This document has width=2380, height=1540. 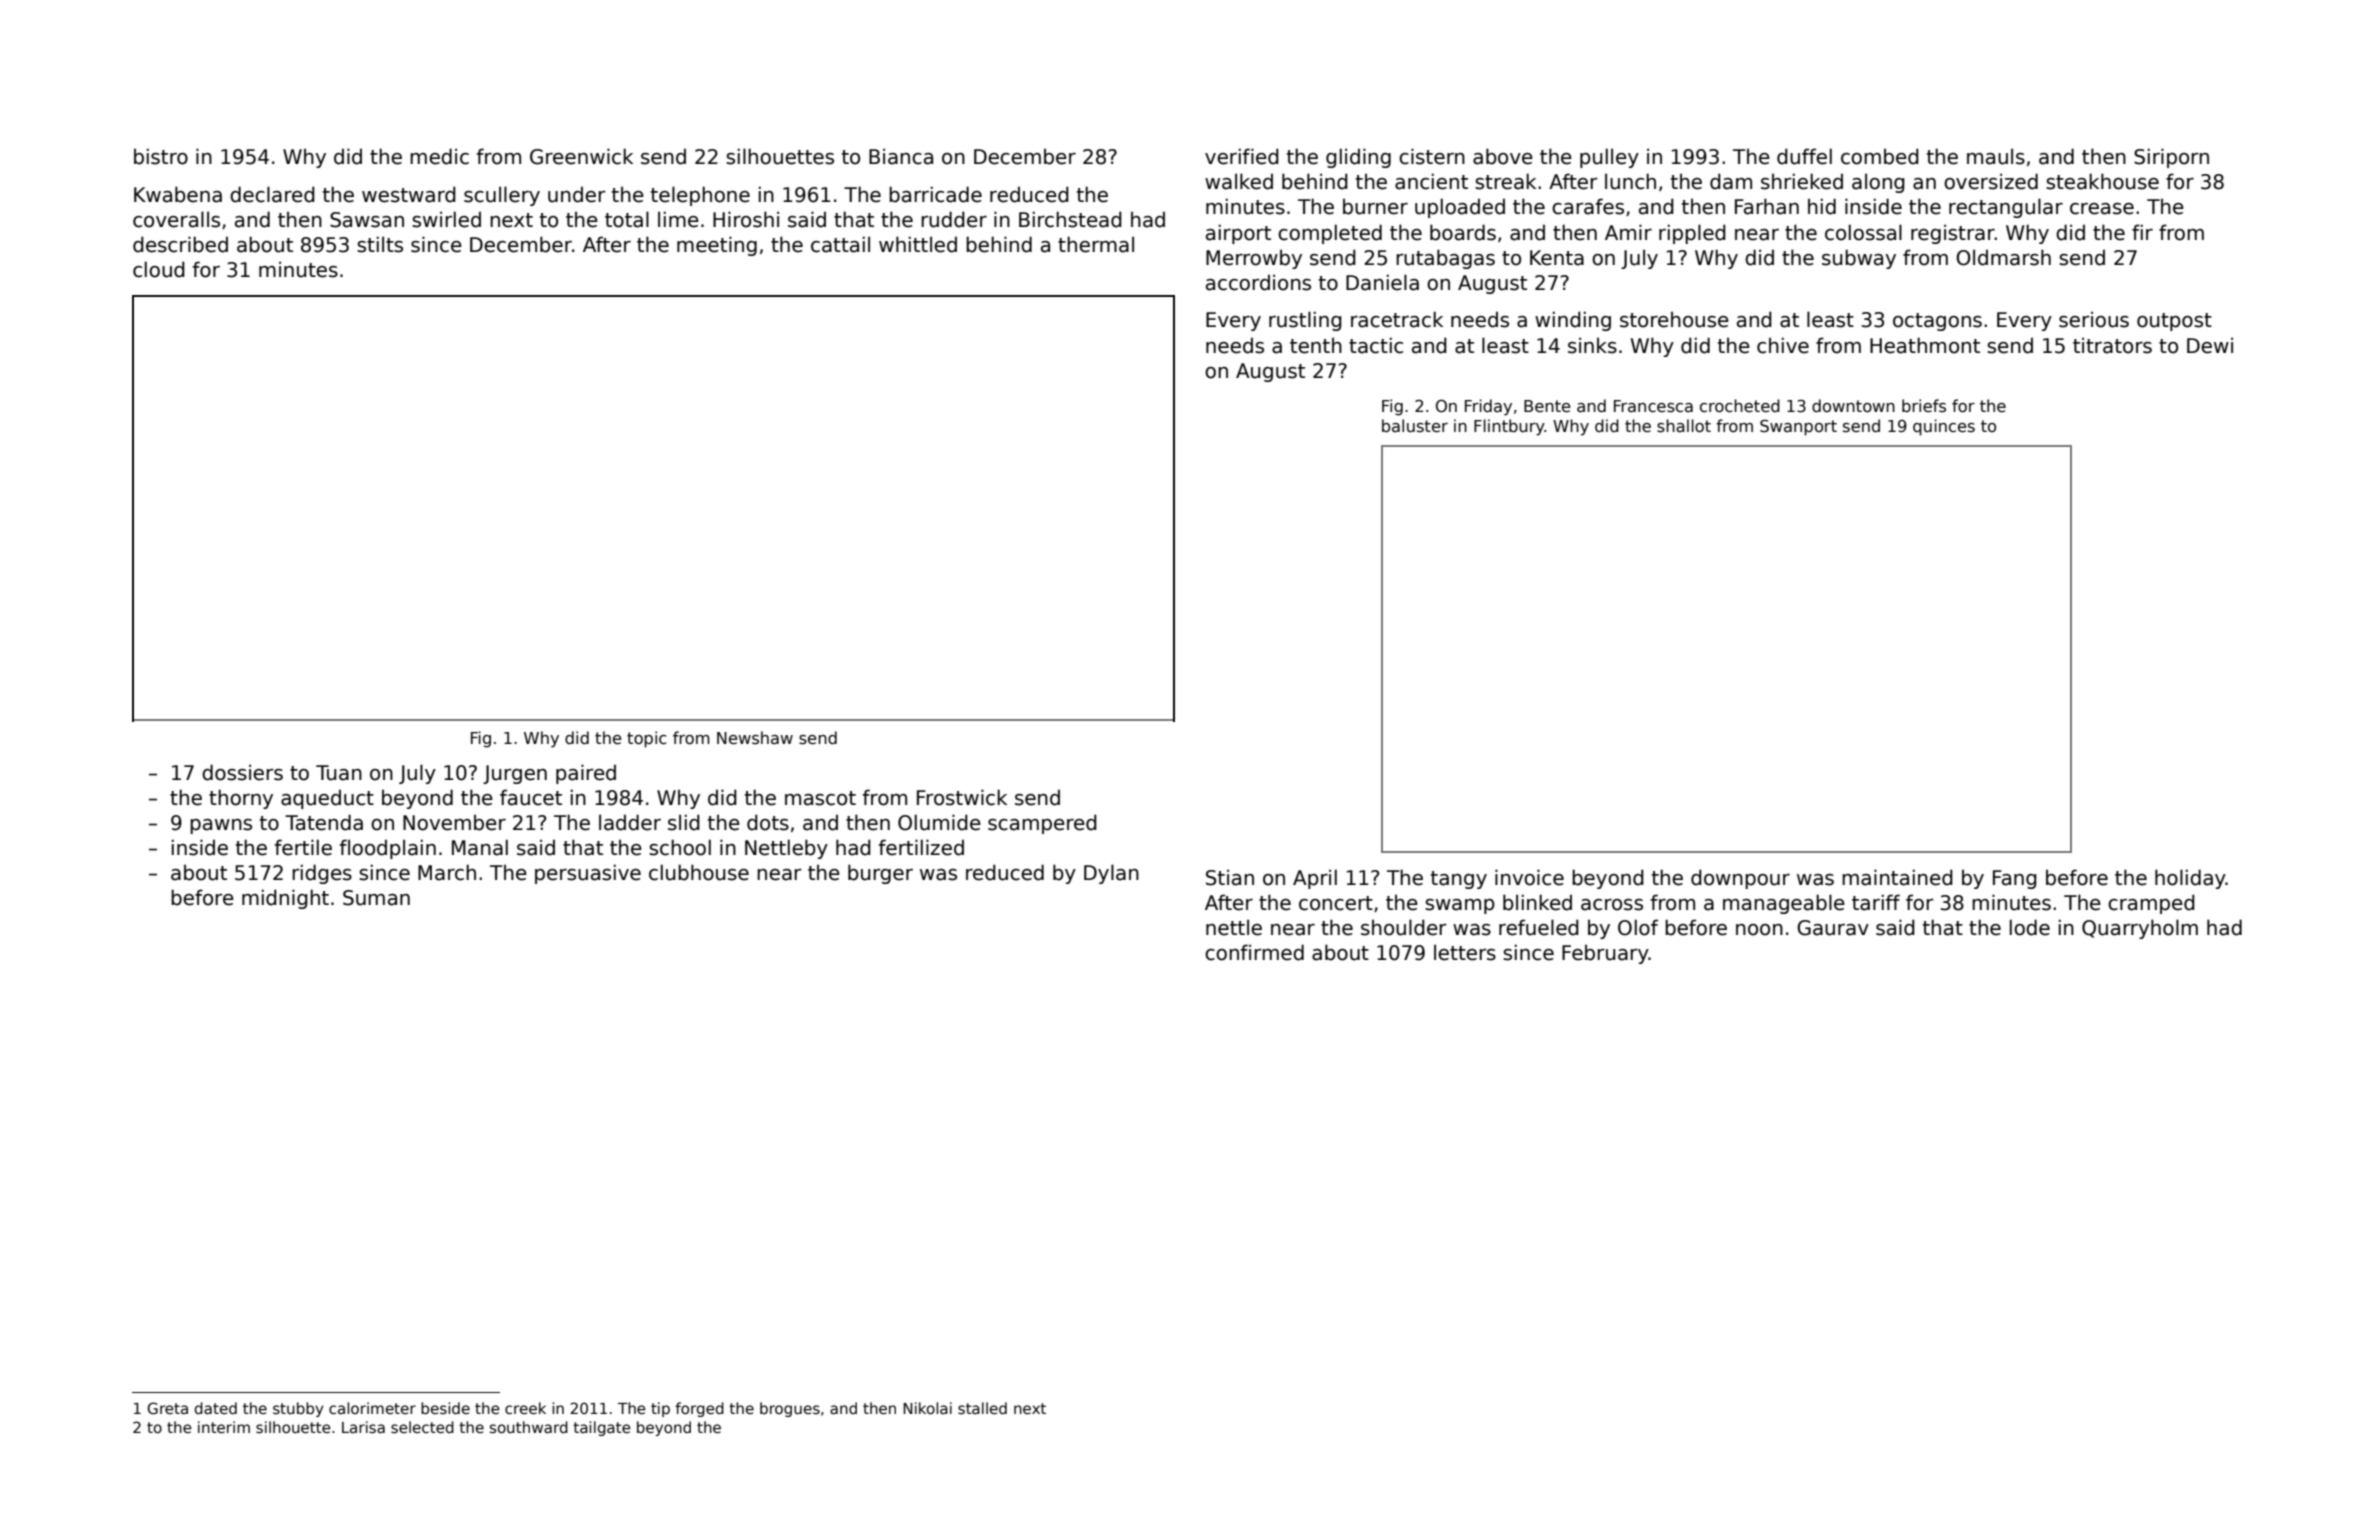 What do you see at coordinates (982, 1408) in the document?
I see `stalled` at bounding box center [982, 1408].
